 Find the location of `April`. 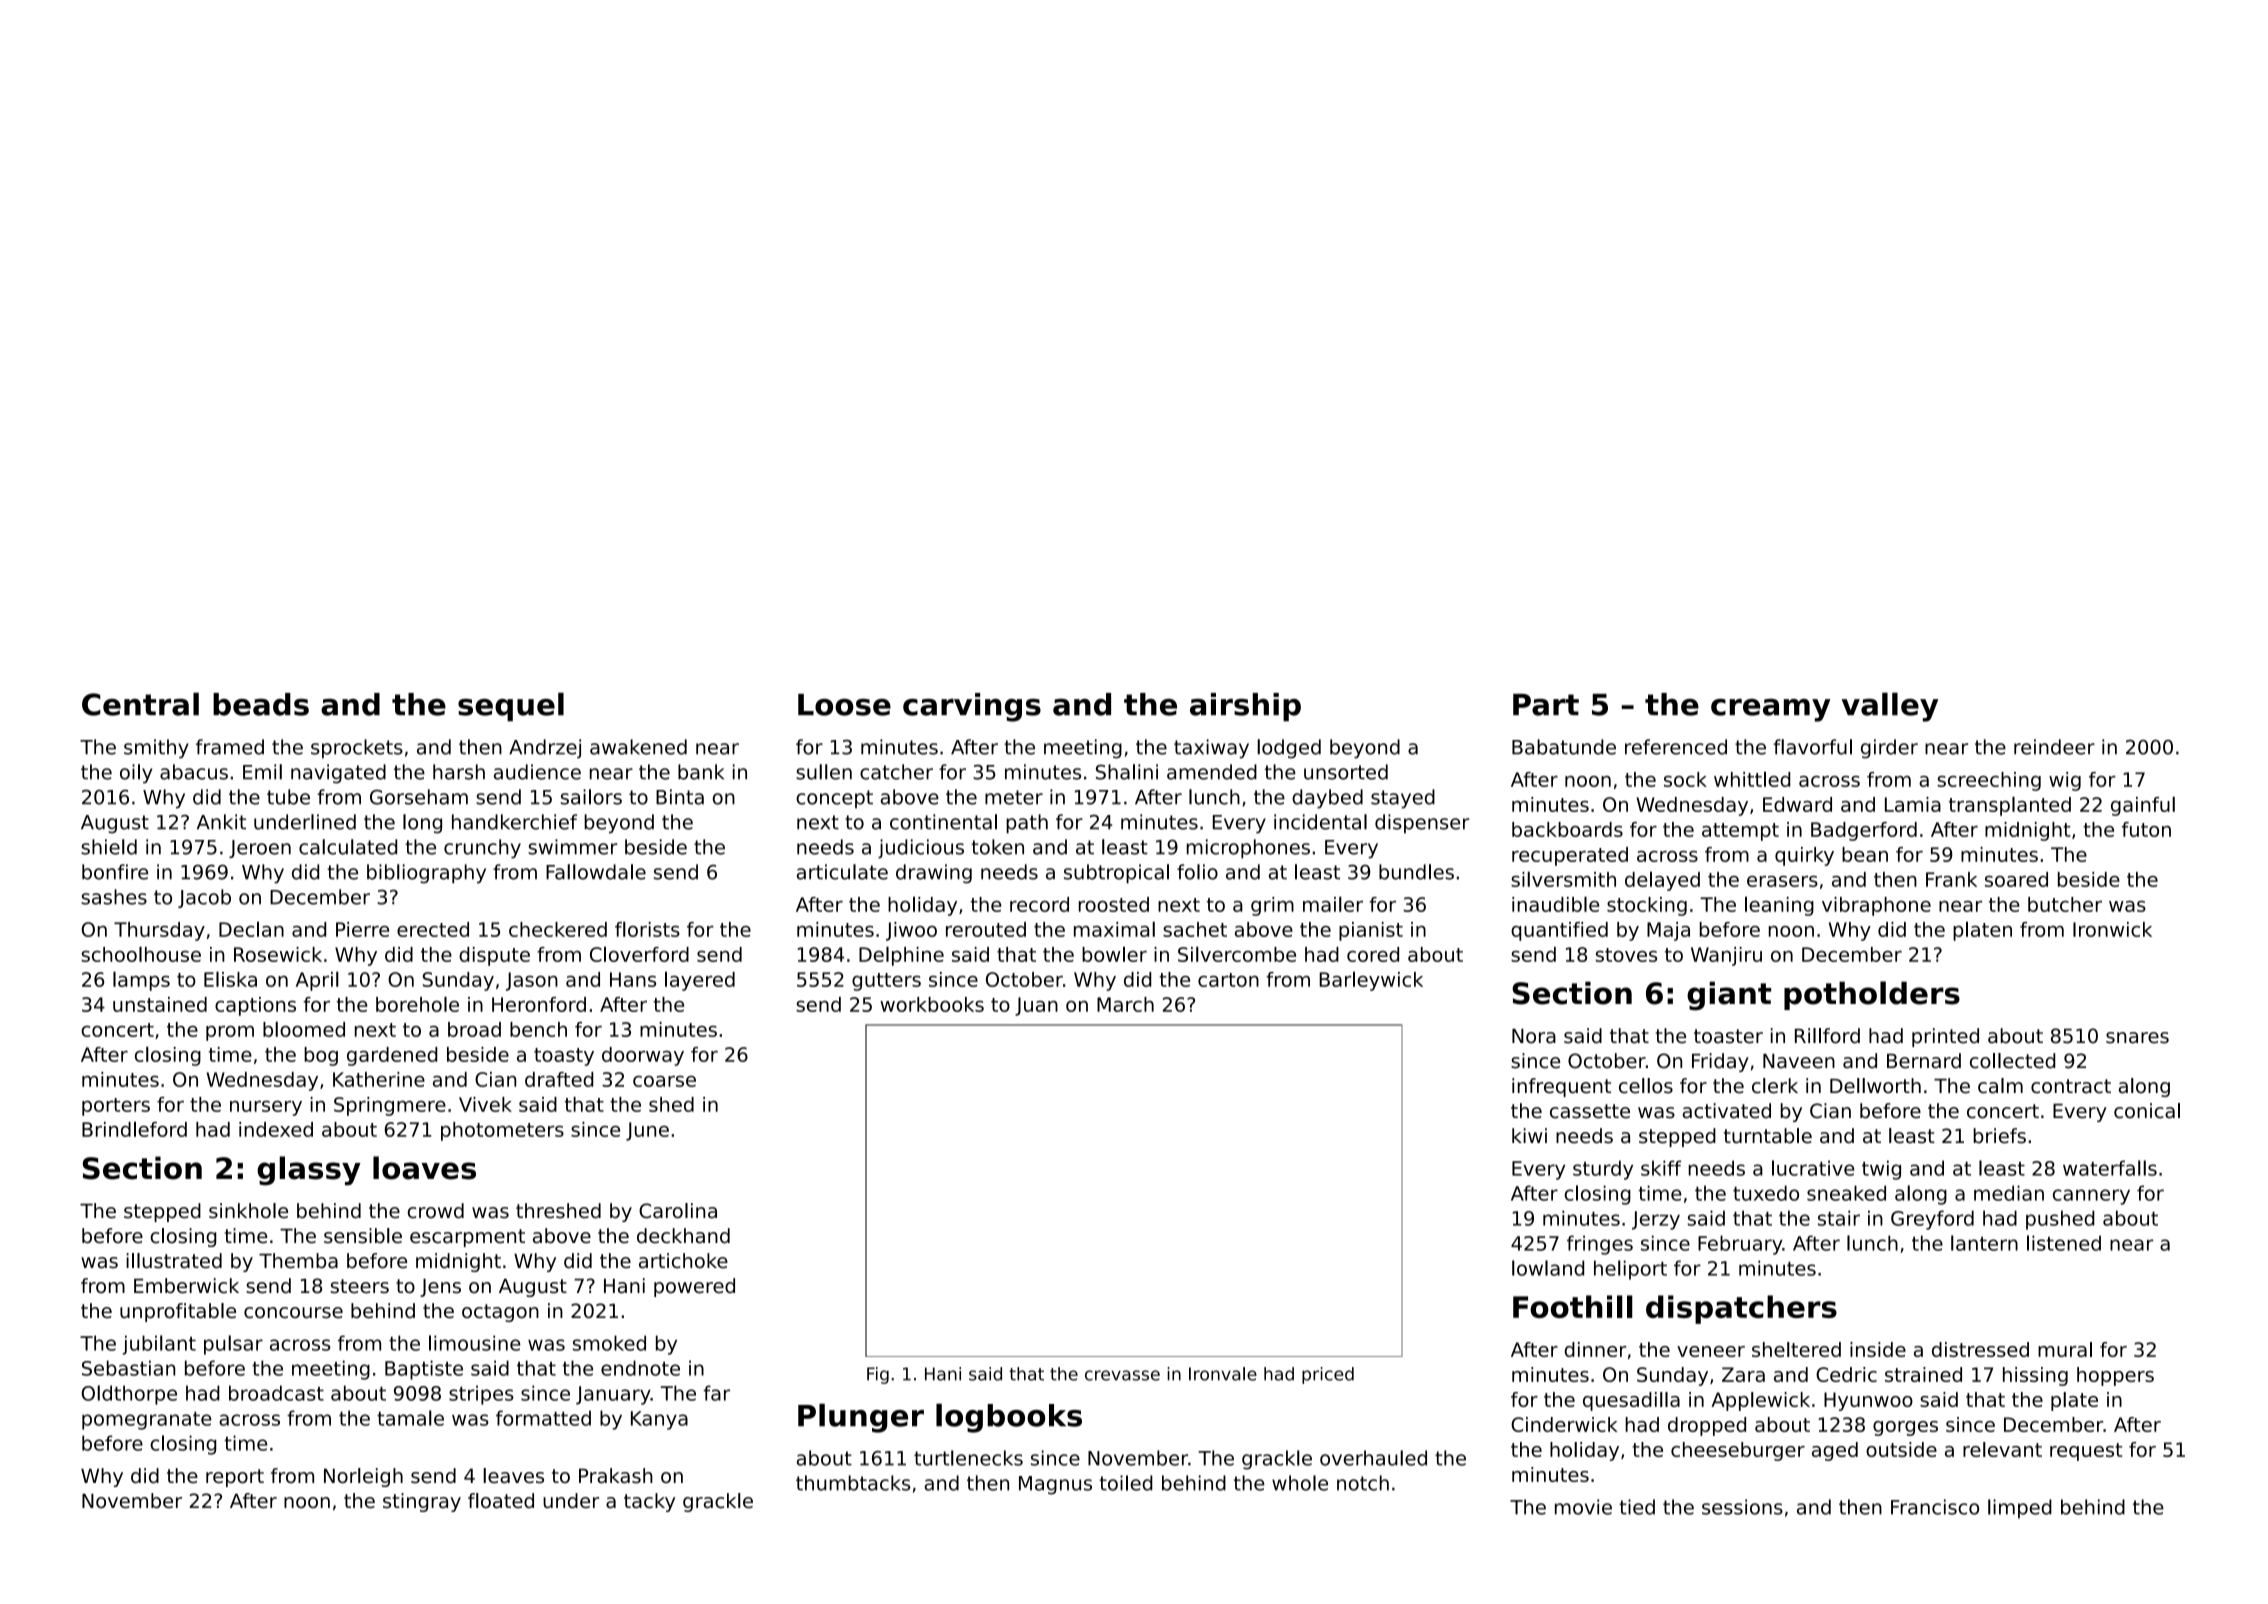

April is located at coordinates (317, 981).
